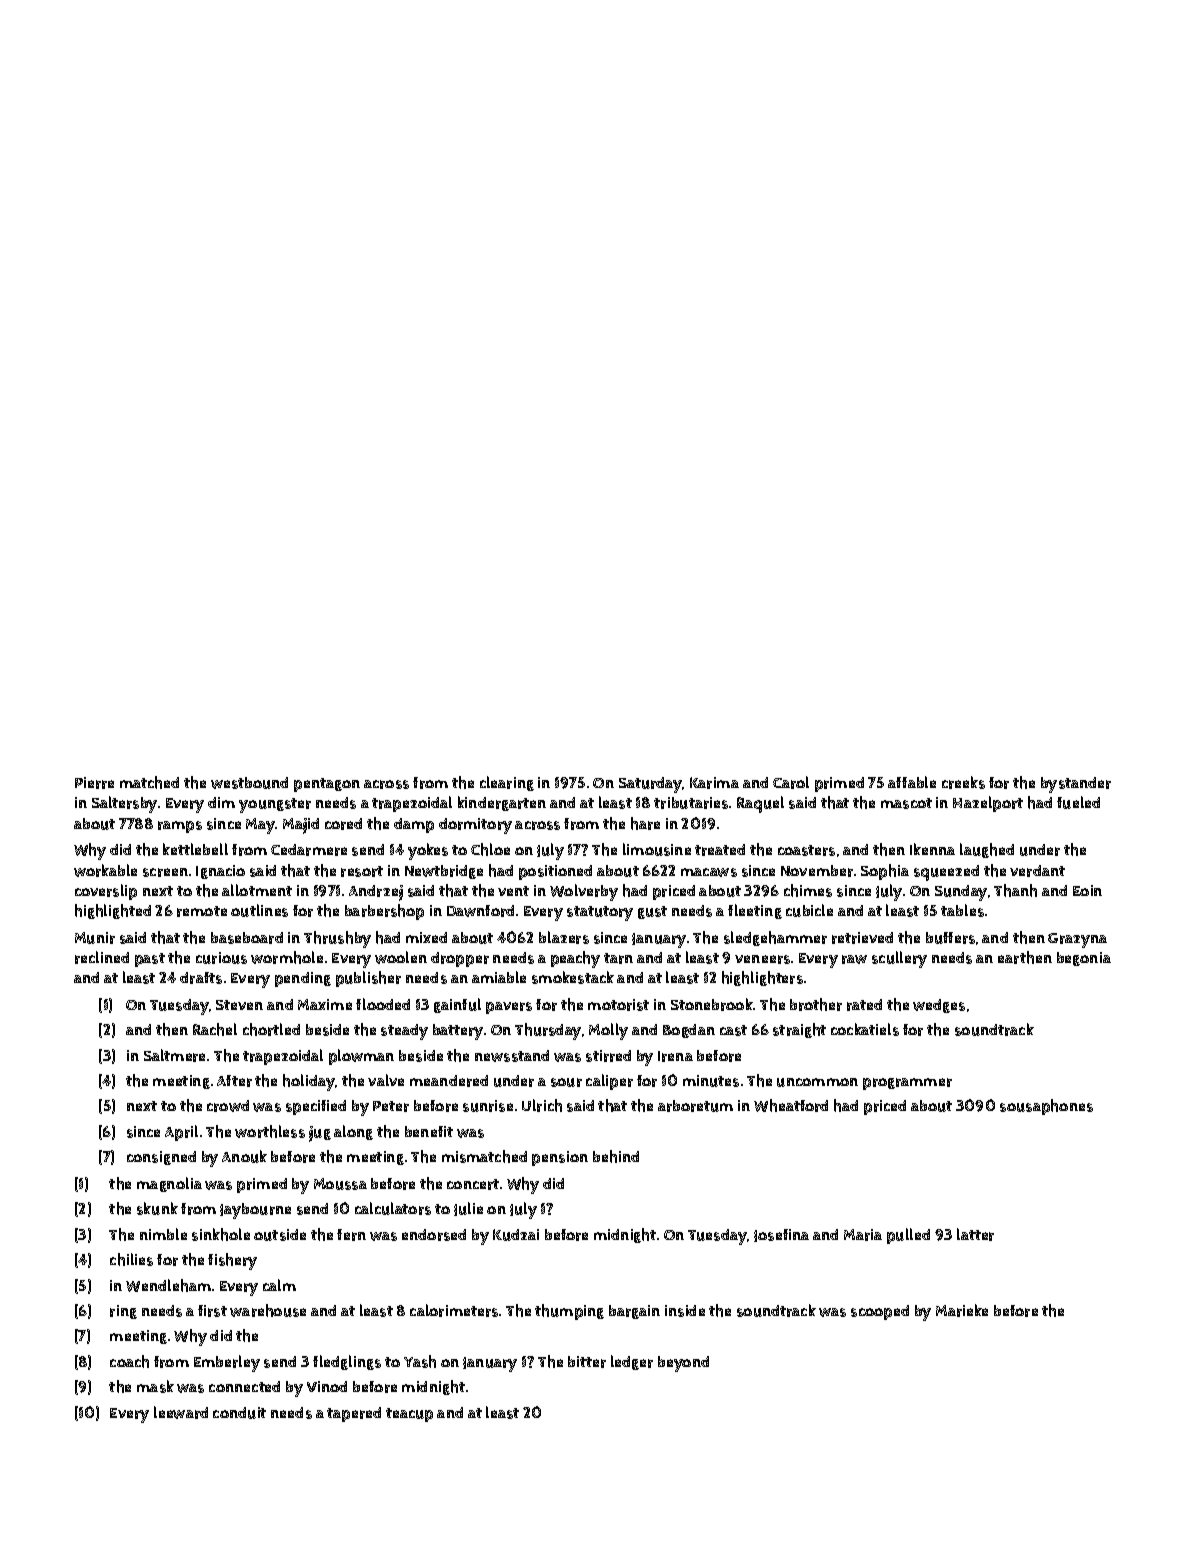  Describe the element at coordinates (569, 1312) in the document. I see `thumping` at that location.
